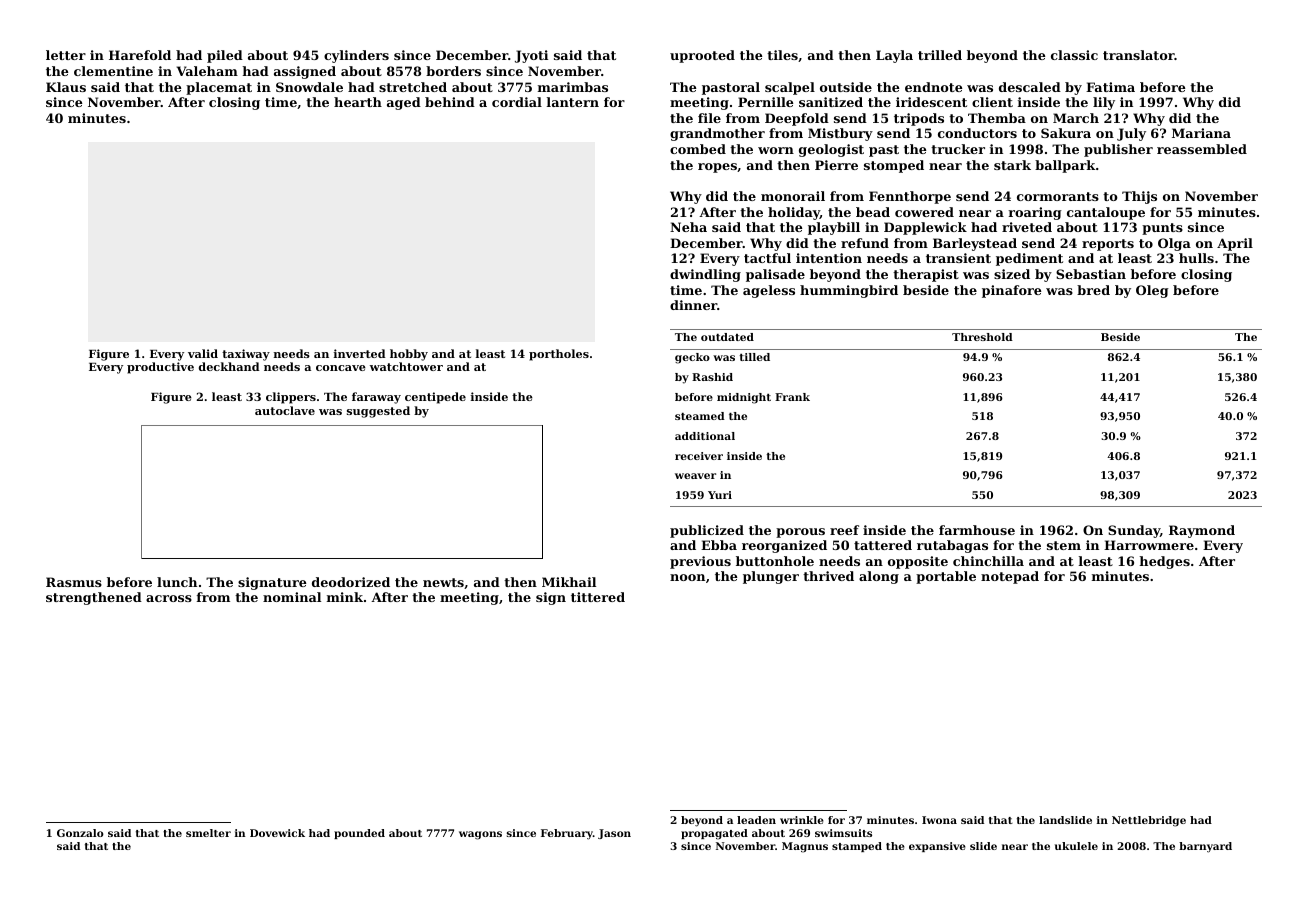 The height and width of the screenshot is (924, 1308). Describe the element at coordinates (80, 833) in the screenshot. I see `Gonzalo` at that location.
